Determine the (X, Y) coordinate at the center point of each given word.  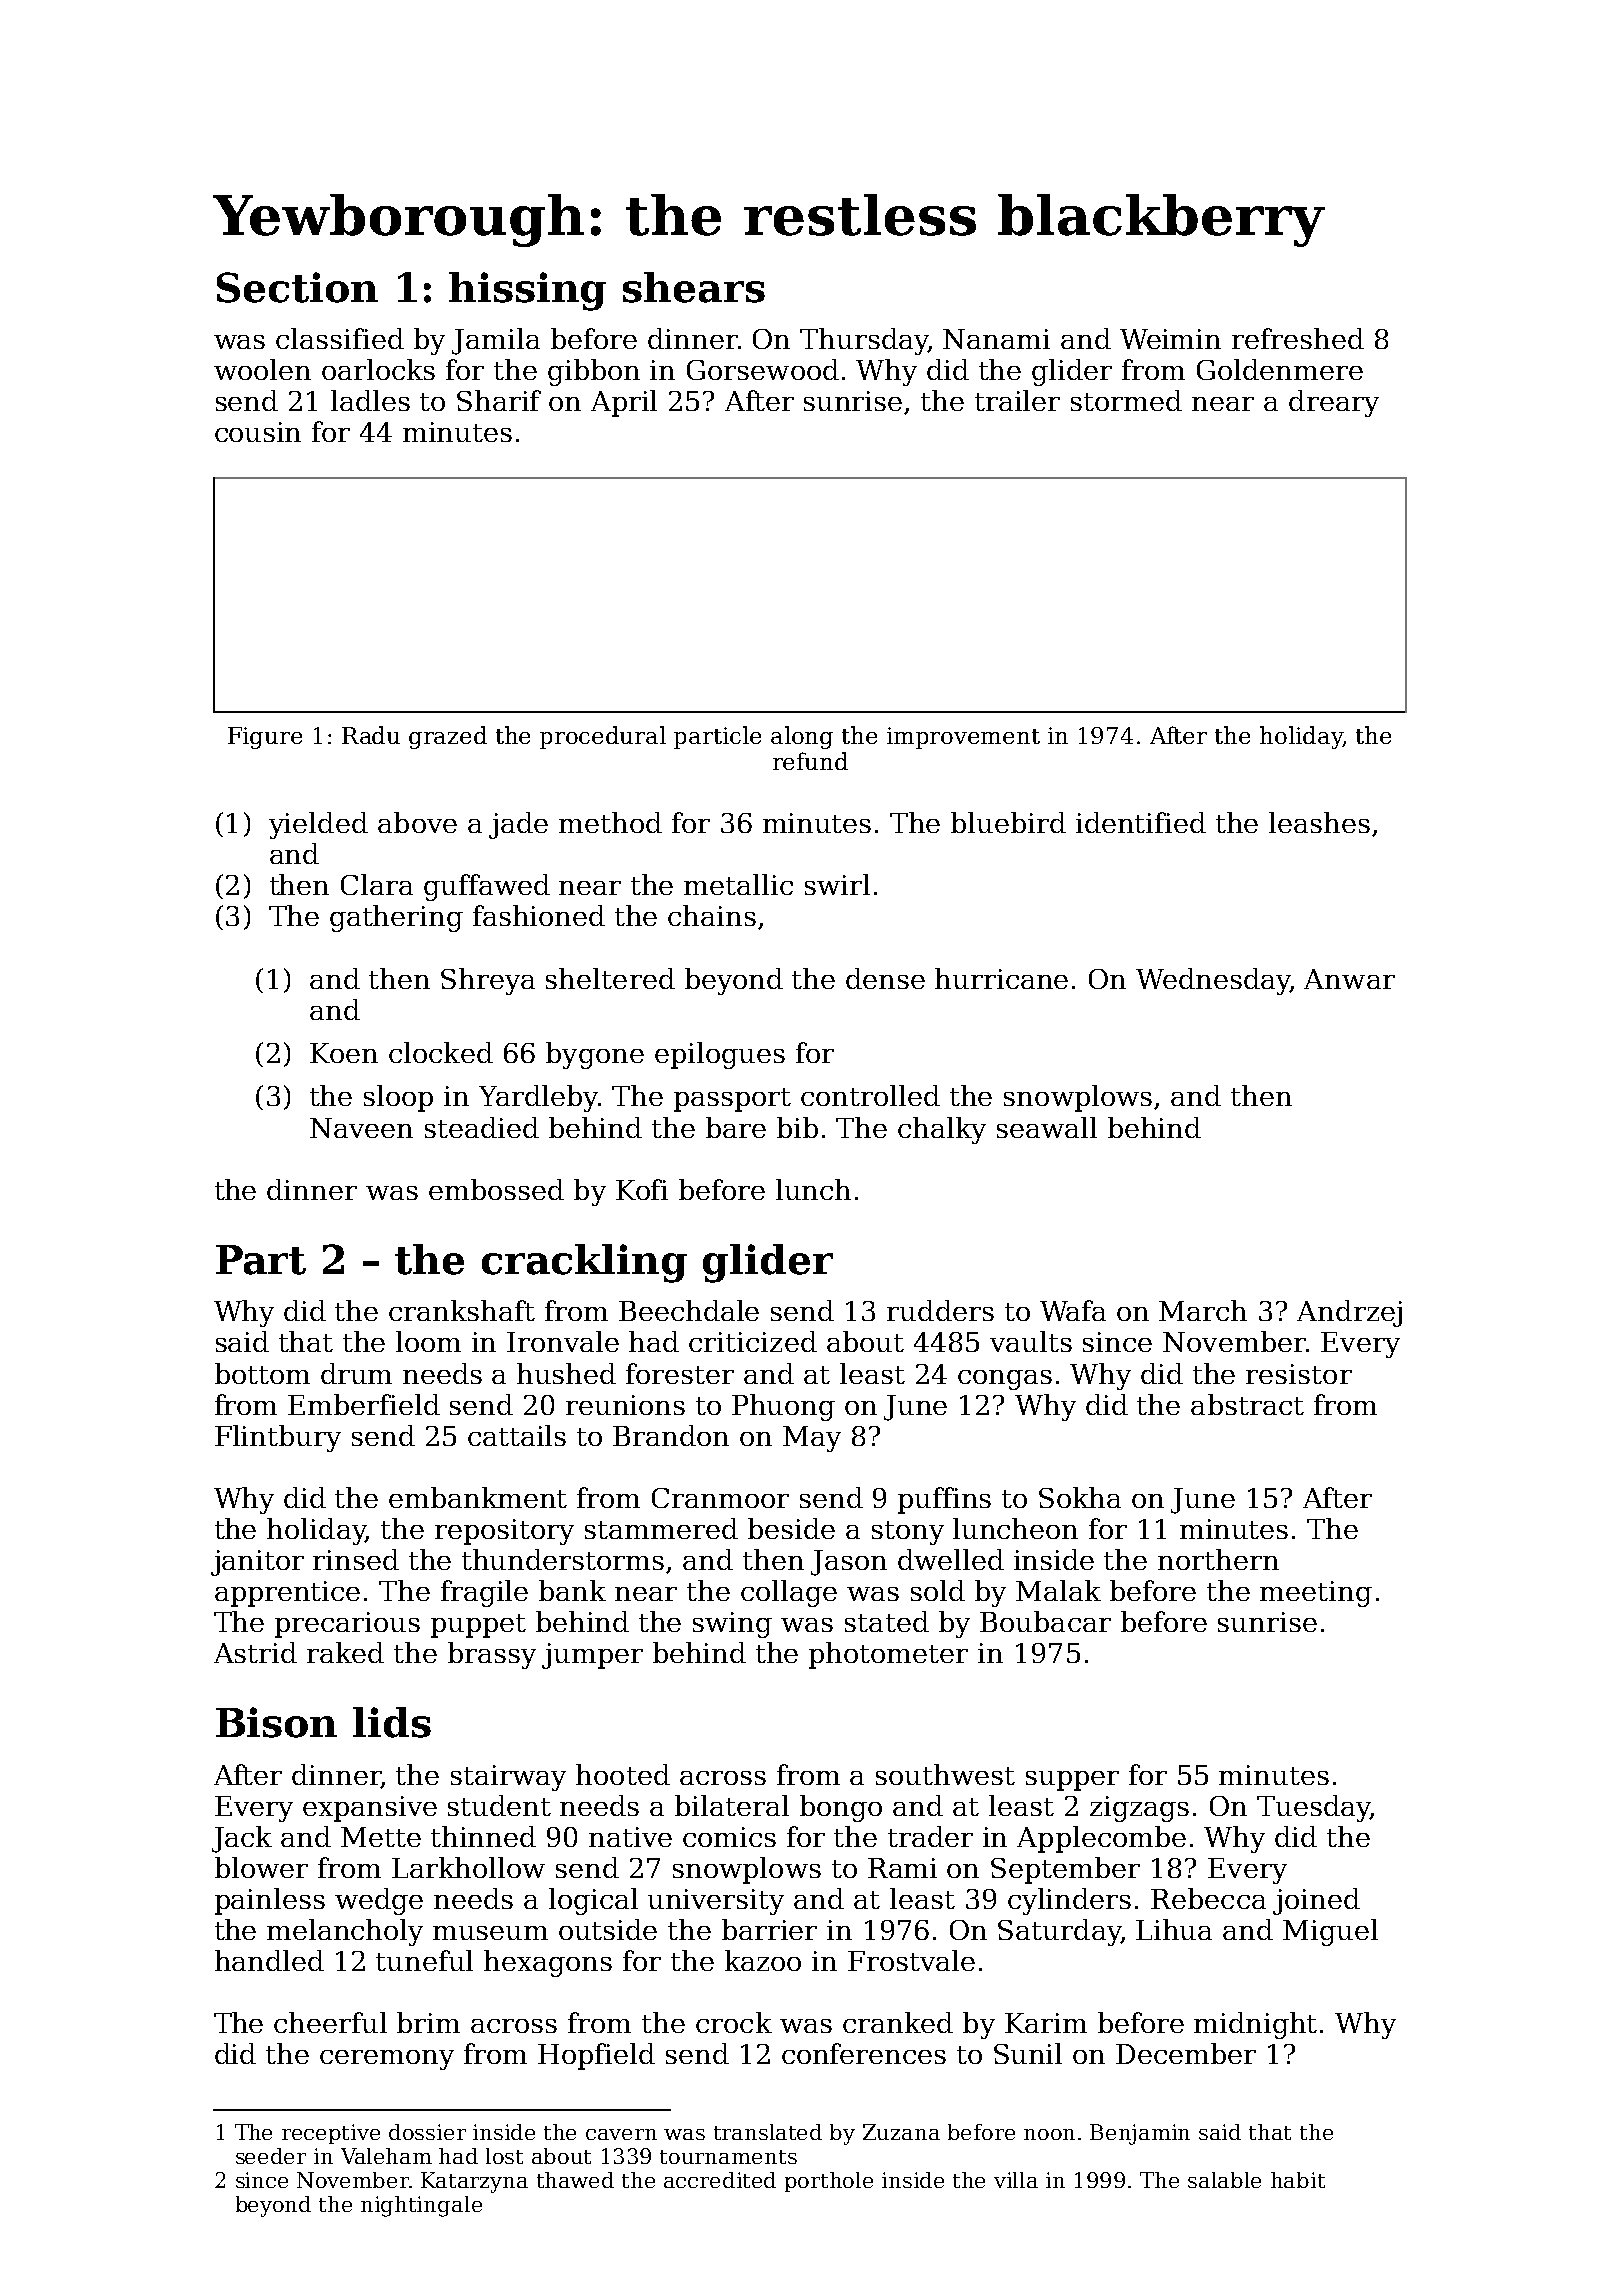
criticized (753, 1341)
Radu (371, 735)
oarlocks (378, 369)
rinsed (356, 1559)
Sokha (1080, 1497)
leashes (1319, 822)
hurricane (1001, 978)
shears (694, 287)
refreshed (1298, 338)
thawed (575, 2180)
